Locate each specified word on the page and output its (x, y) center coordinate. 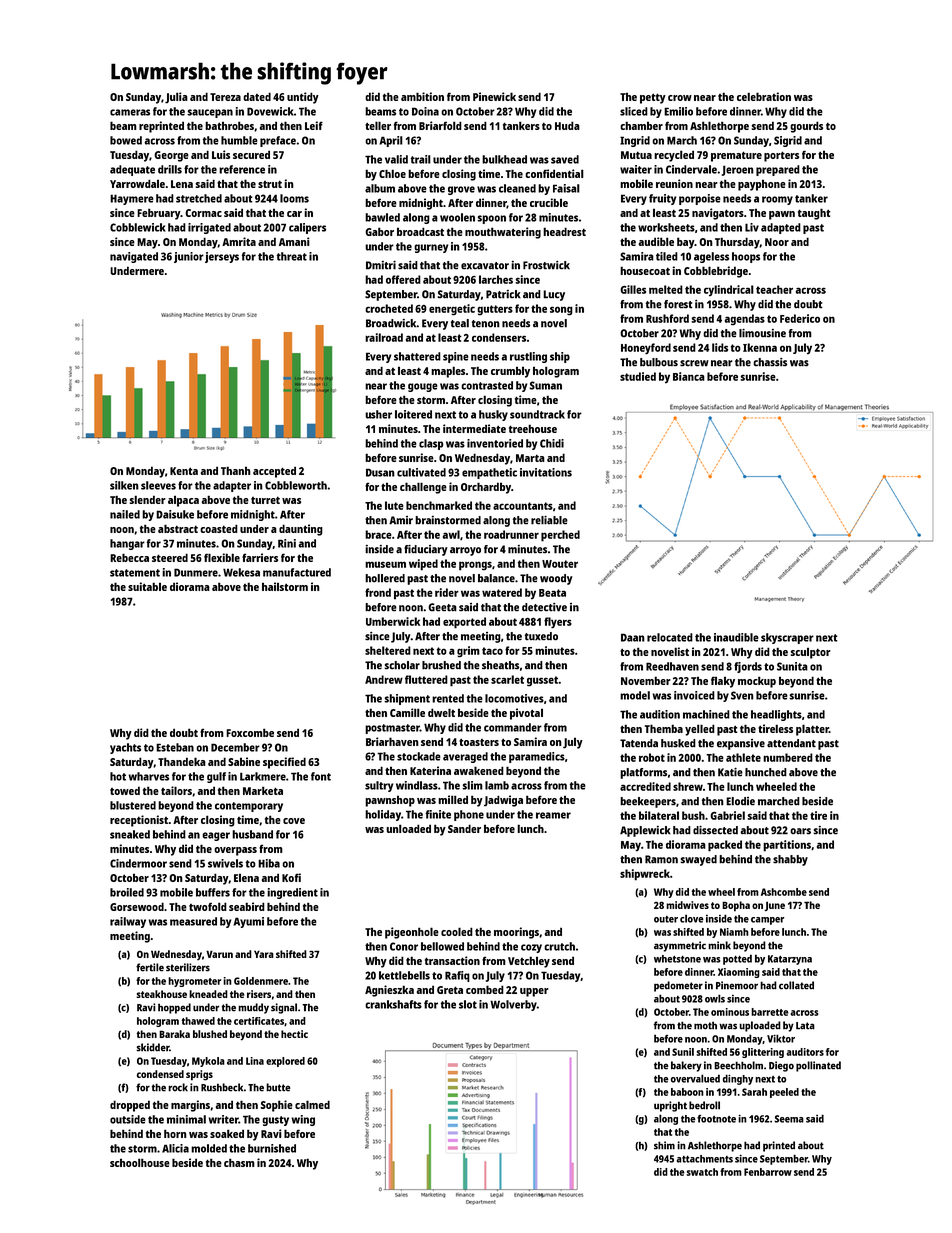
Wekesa (241, 572)
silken (124, 485)
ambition (422, 96)
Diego (781, 1066)
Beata (552, 593)
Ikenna (760, 347)
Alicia (175, 1148)
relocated (670, 637)
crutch (559, 946)
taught (814, 214)
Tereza (225, 97)
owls (715, 998)
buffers (213, 892)
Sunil (683, 1052)
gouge (423, 387)
